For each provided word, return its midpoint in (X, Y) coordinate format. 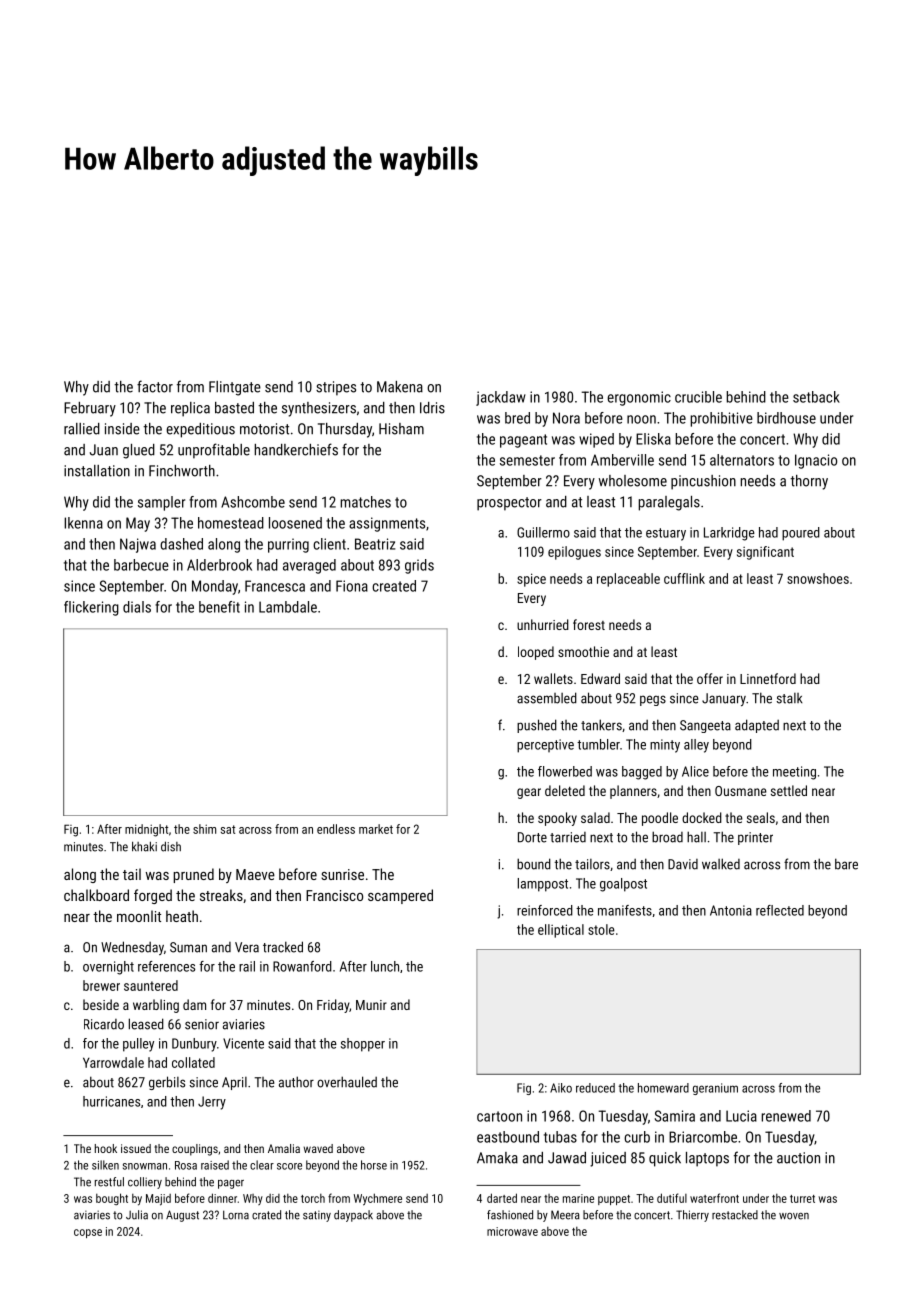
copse (88, 1233)
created (394, 586)
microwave (512, 1231)
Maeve (255, 874)
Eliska (653, 439)
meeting (794, 773)
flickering (91, 608)
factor (155, 386)
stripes (336, 388)
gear (529, 793)
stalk (790, 698)
